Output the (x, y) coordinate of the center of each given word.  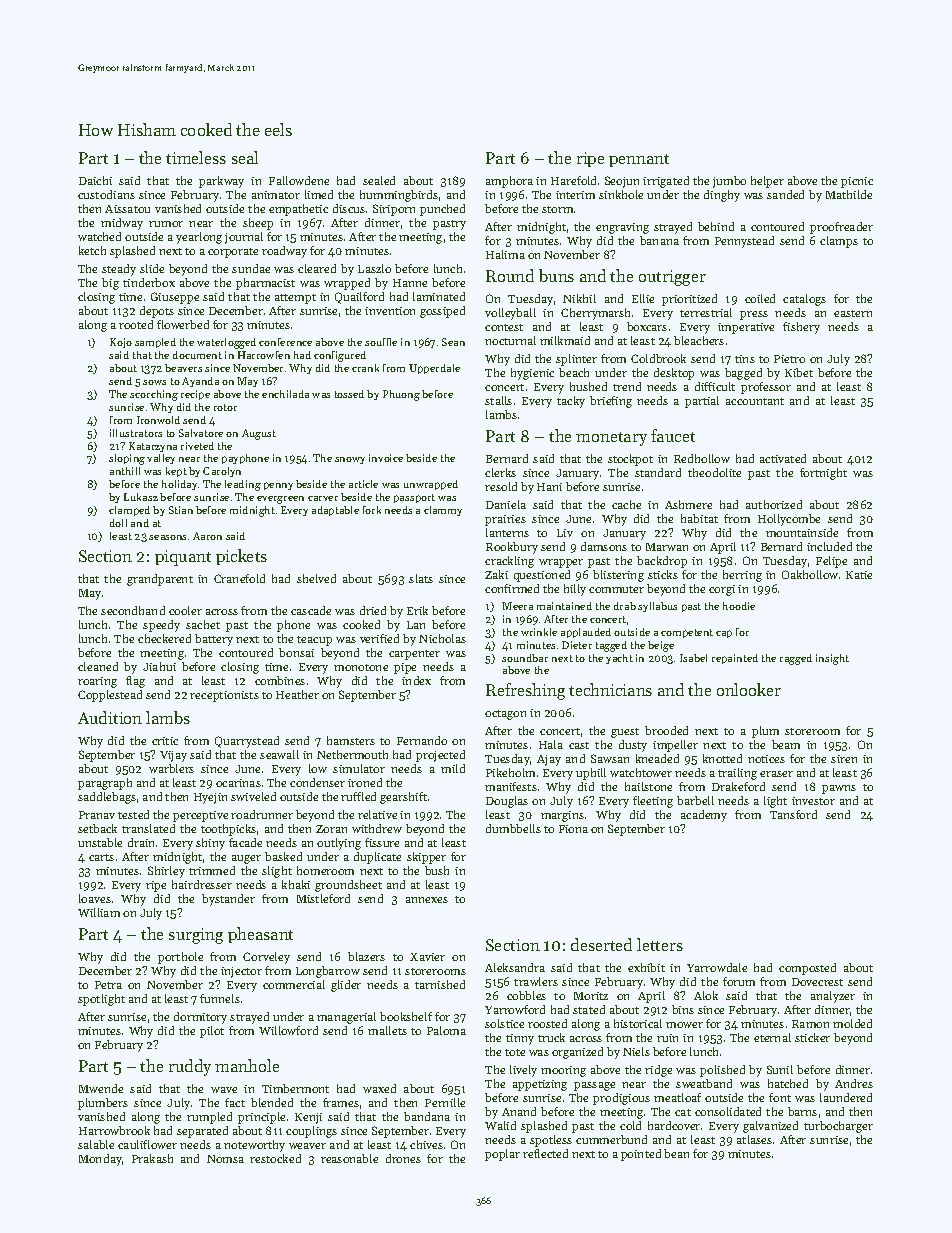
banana (659, 240)
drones (403, 1158)
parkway (221, 182)
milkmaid (565, 340)
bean (676, 1153)
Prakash (152, 1158)
